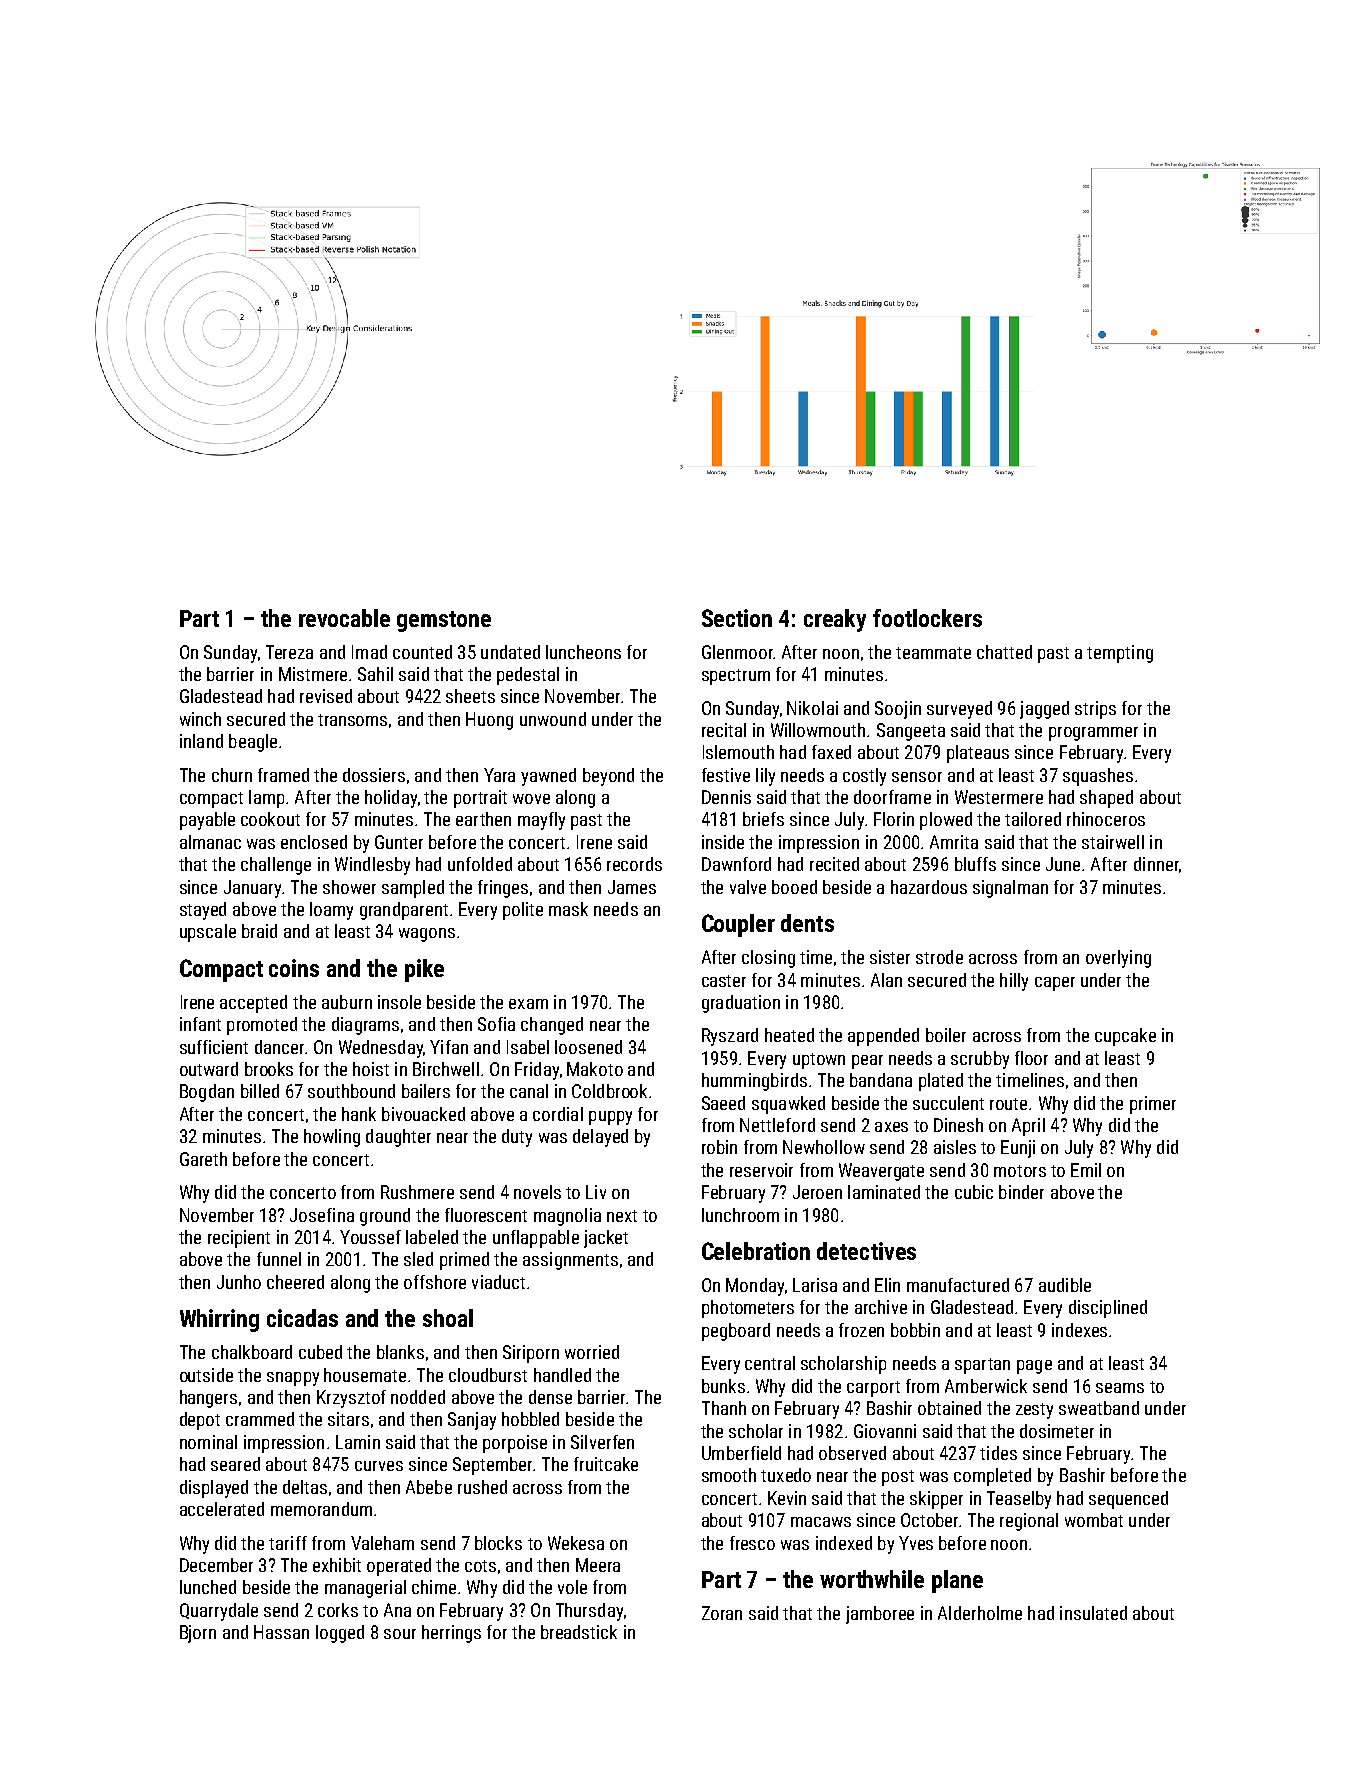 The image size is (1366, 1768). Describe the element at coordinates (399, 1002) in the document. I see `insole` at that location.
